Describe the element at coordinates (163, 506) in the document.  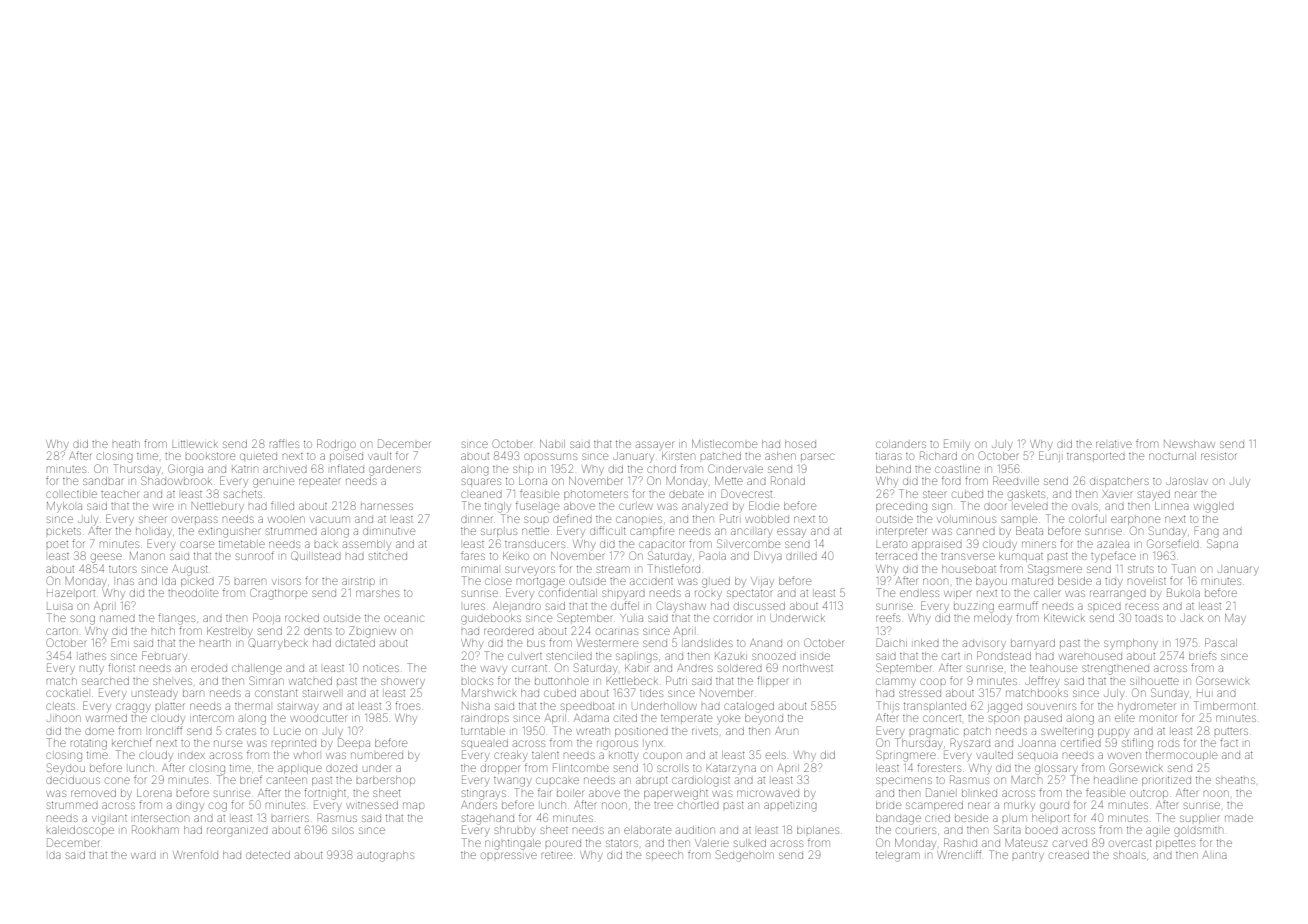
I see `wire` at that location.
